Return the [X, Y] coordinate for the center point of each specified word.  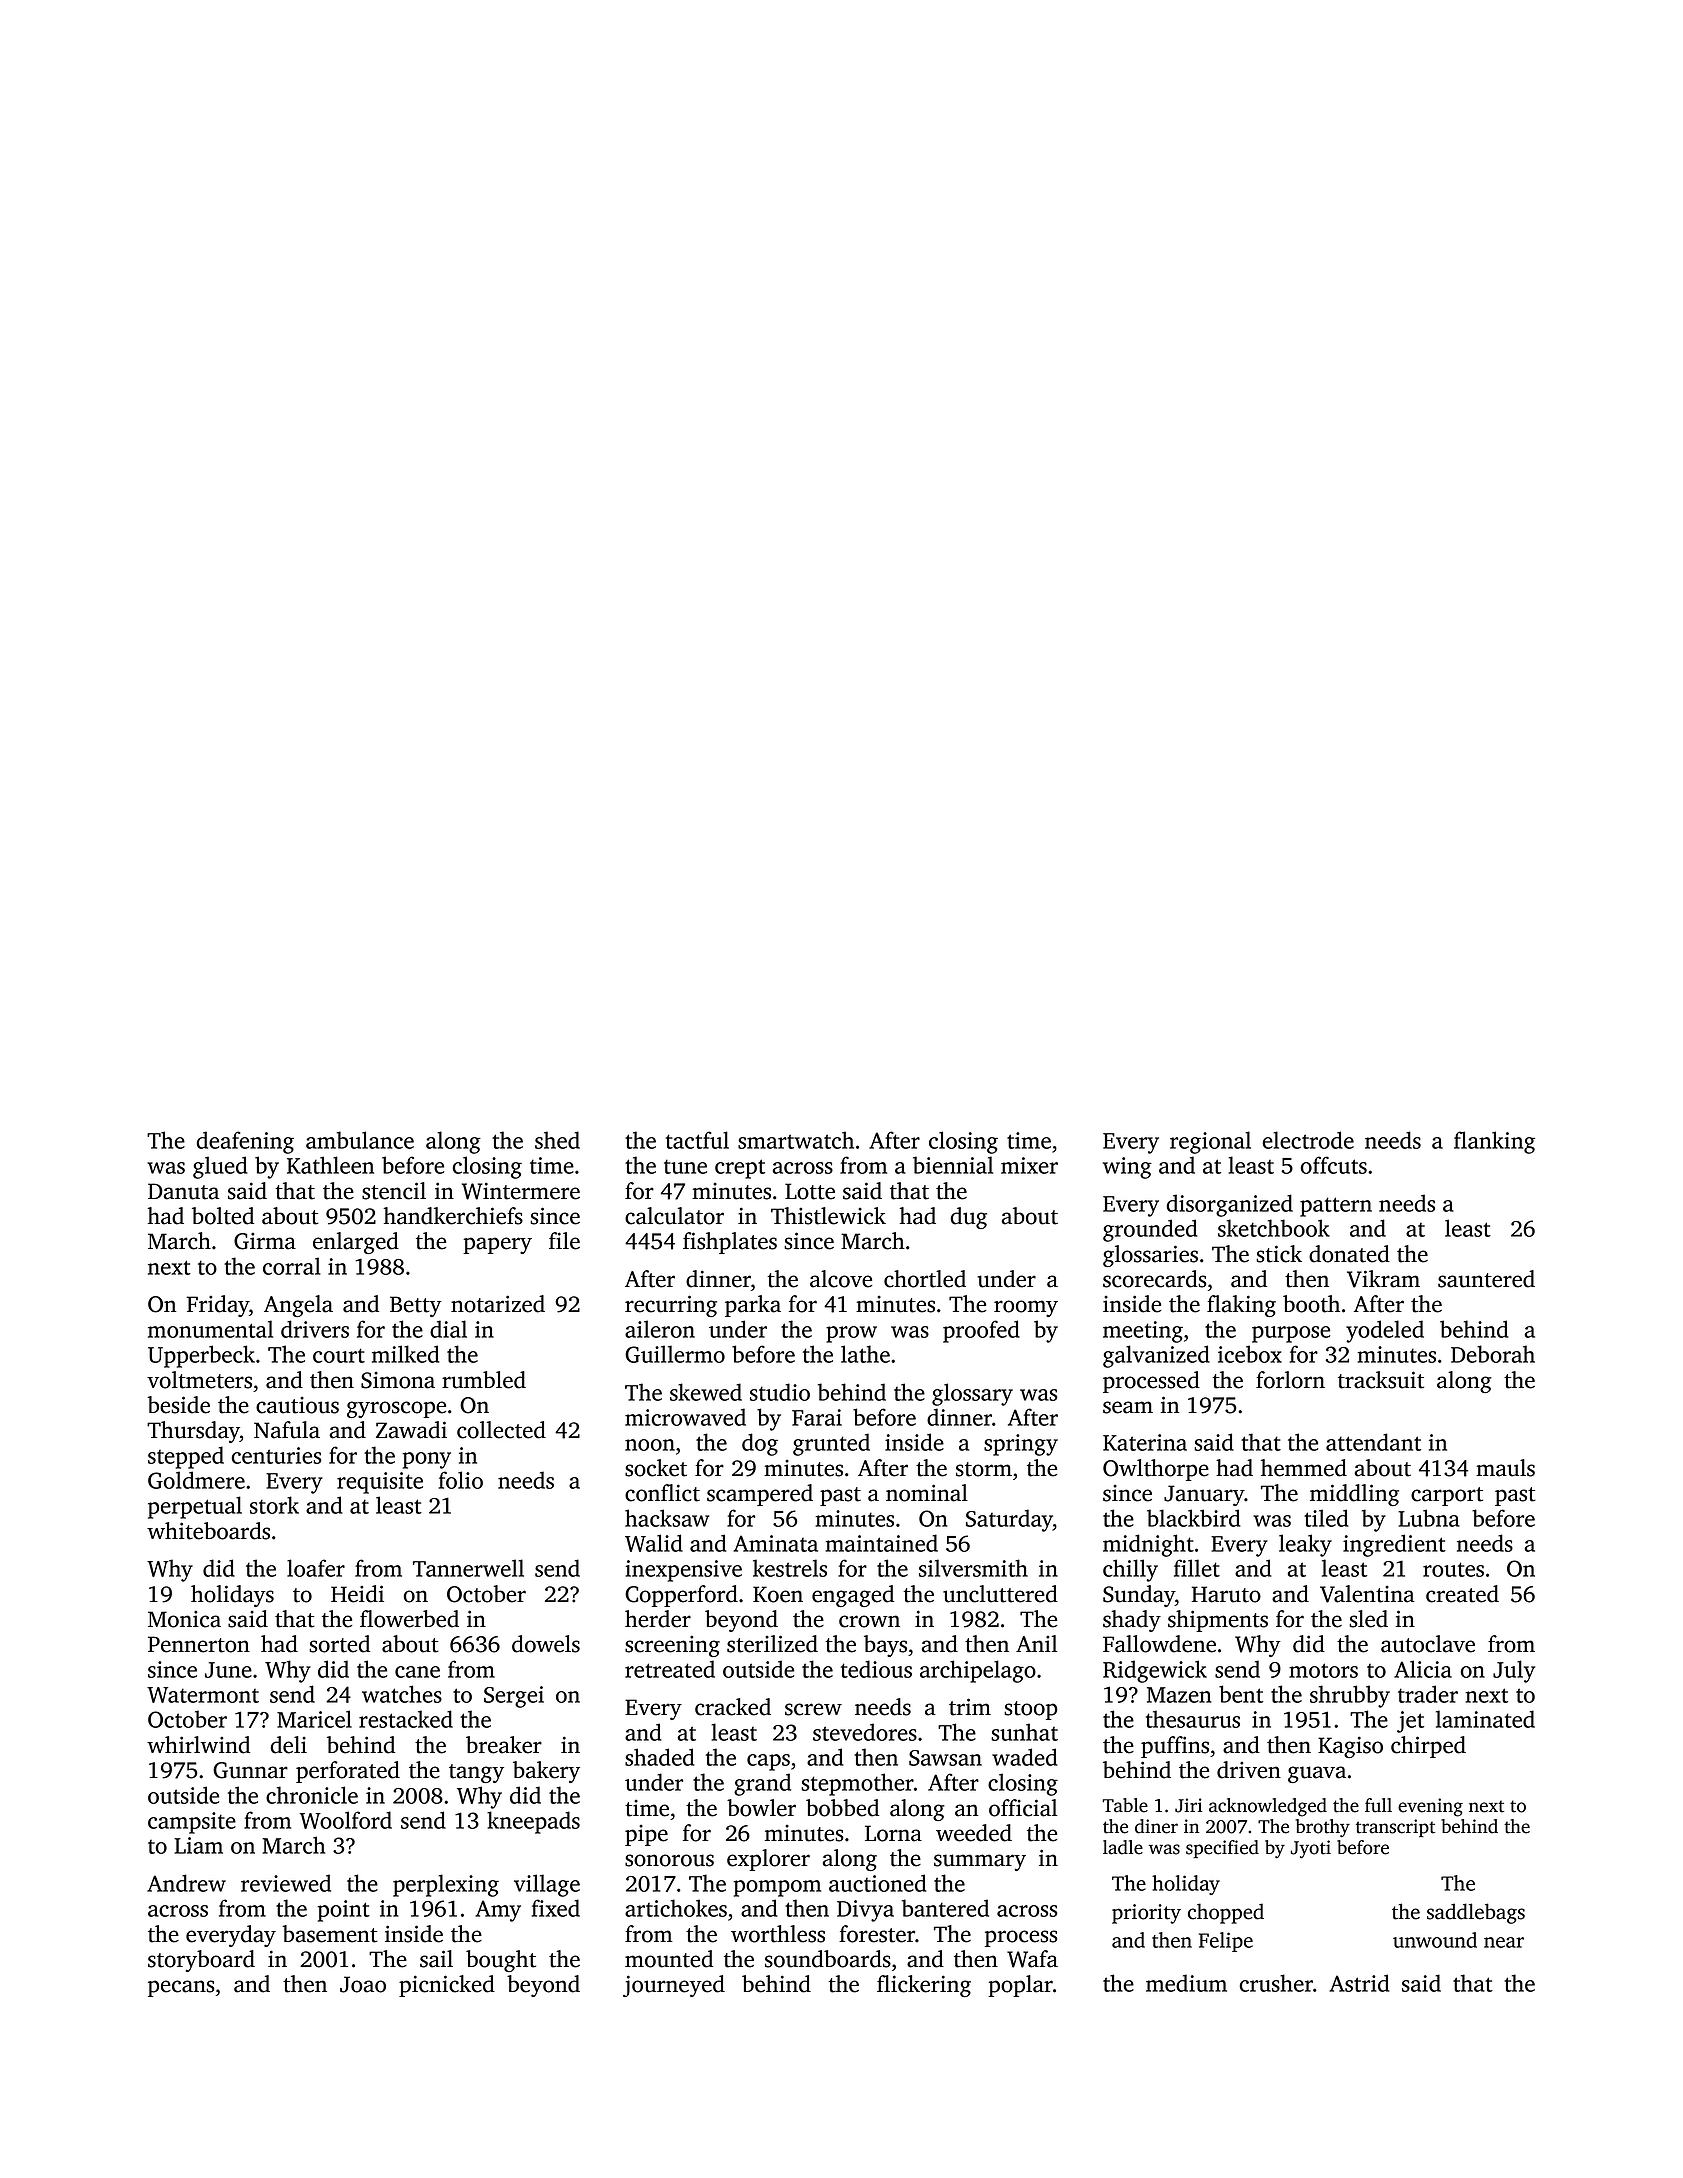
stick [1279, 1254]
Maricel [314, 1719]
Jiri [1188, 1805]
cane [417, 1672]
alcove [841, 1279]
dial [448, 1329]
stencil [394, 1191]
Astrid [1359, 1983]
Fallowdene [1159, 1644]
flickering [924, 1986]
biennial [953, 1165]
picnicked [447, 1986]
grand [762, 1784]
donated [1349, 1254]
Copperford [681, 1596]
